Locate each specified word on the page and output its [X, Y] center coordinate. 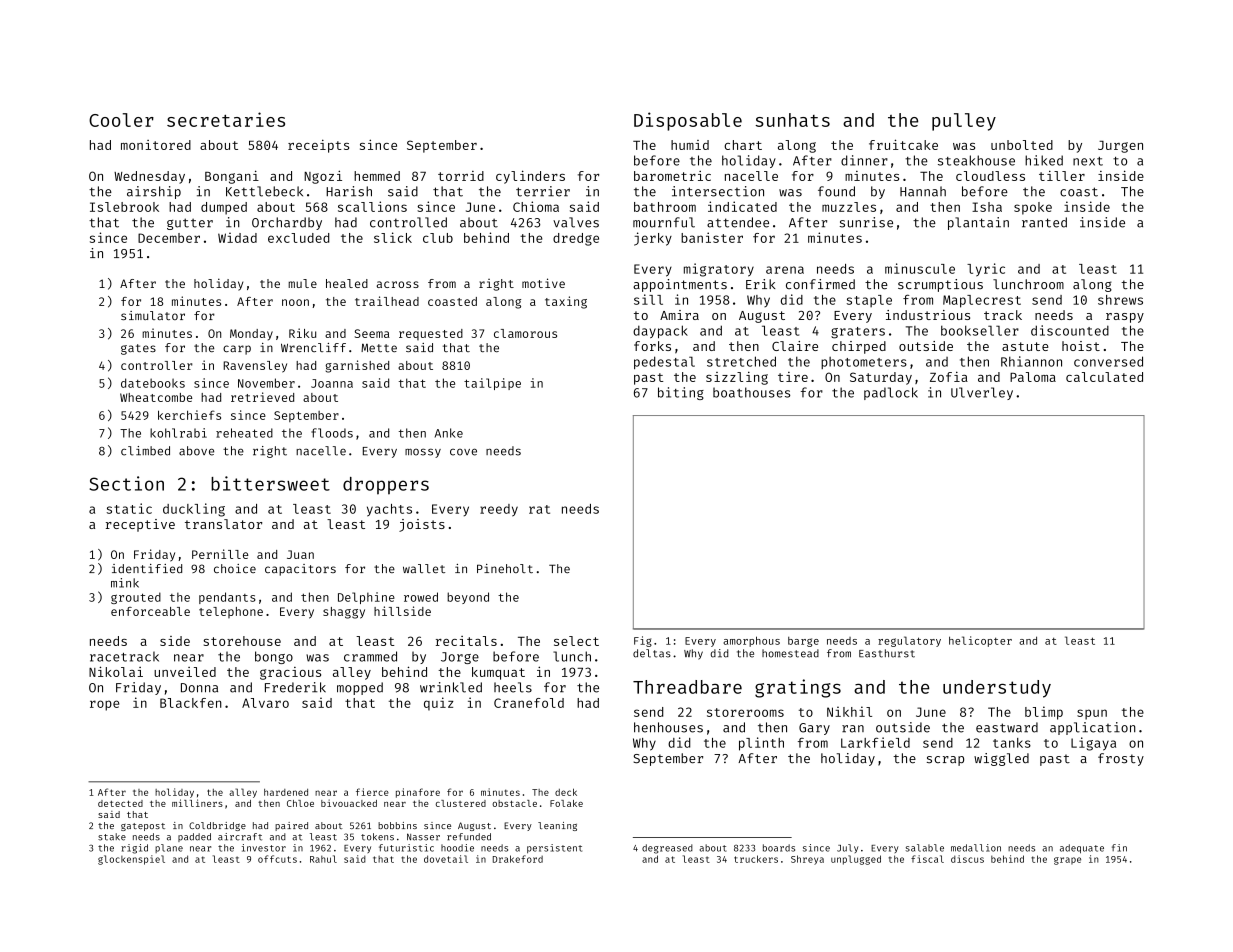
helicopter [980, 641]
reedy [499, 510]
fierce [372, 792]
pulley [964, 122]
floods [332, 433]
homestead [790, 653]
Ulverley [982, 393]
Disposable [688, 121]
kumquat [498, 673]
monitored [156, 145]
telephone [231, 612]
